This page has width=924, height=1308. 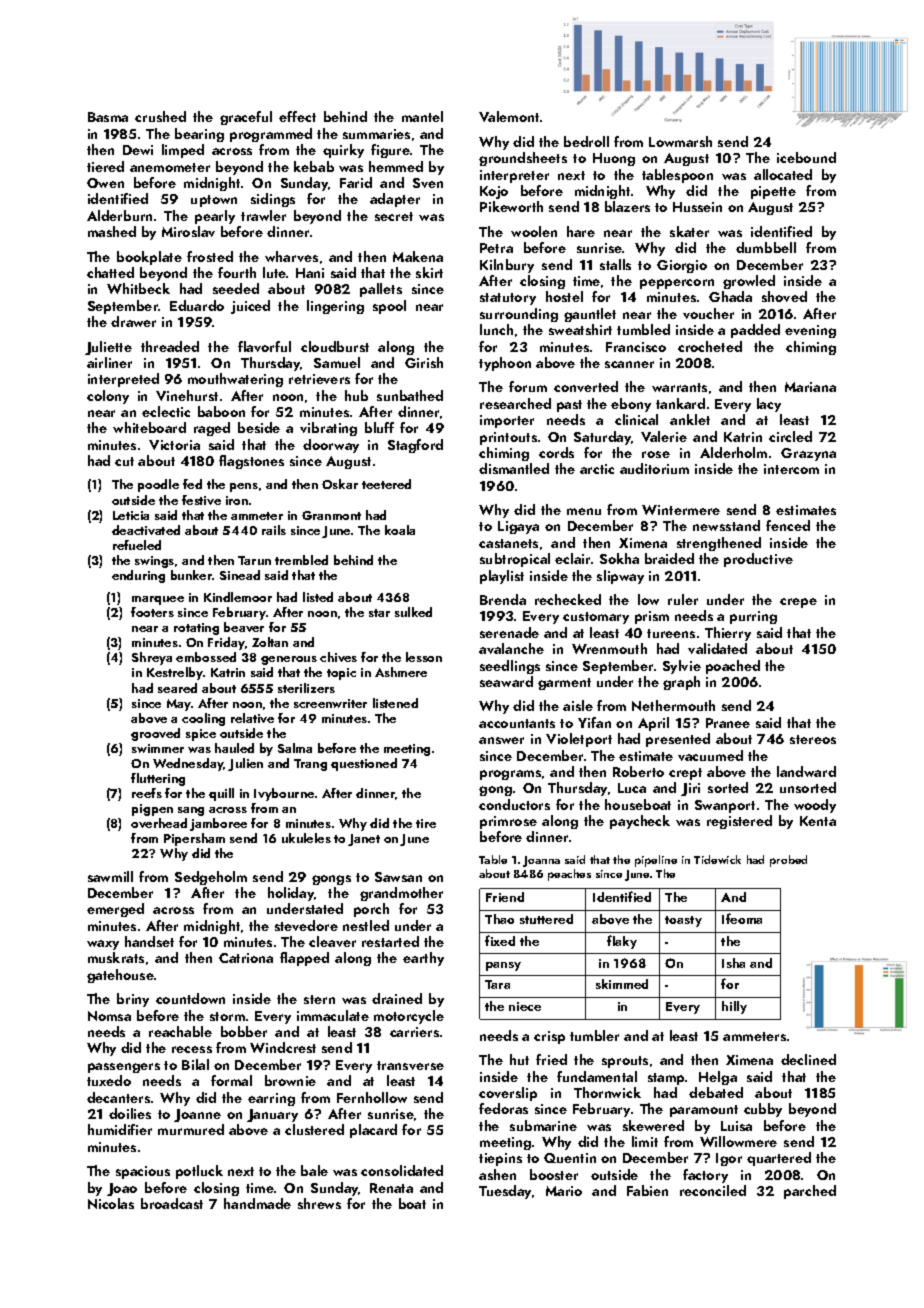 What do you see at coordinates (551, 1059) in the page?
I see `fried` at bounding box center [551, 1059].
